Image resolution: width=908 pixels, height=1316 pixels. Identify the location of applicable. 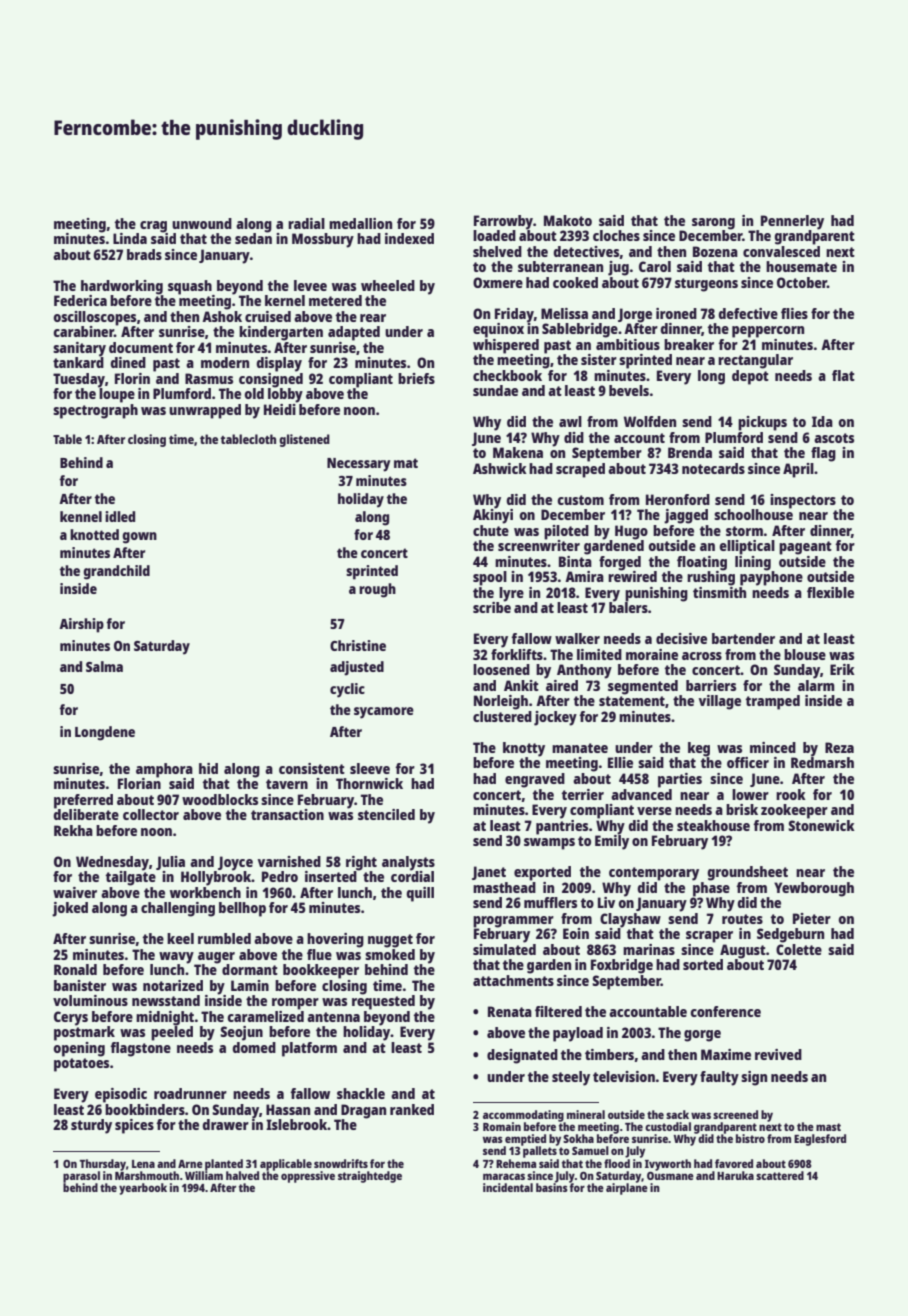
(286, 1165).
